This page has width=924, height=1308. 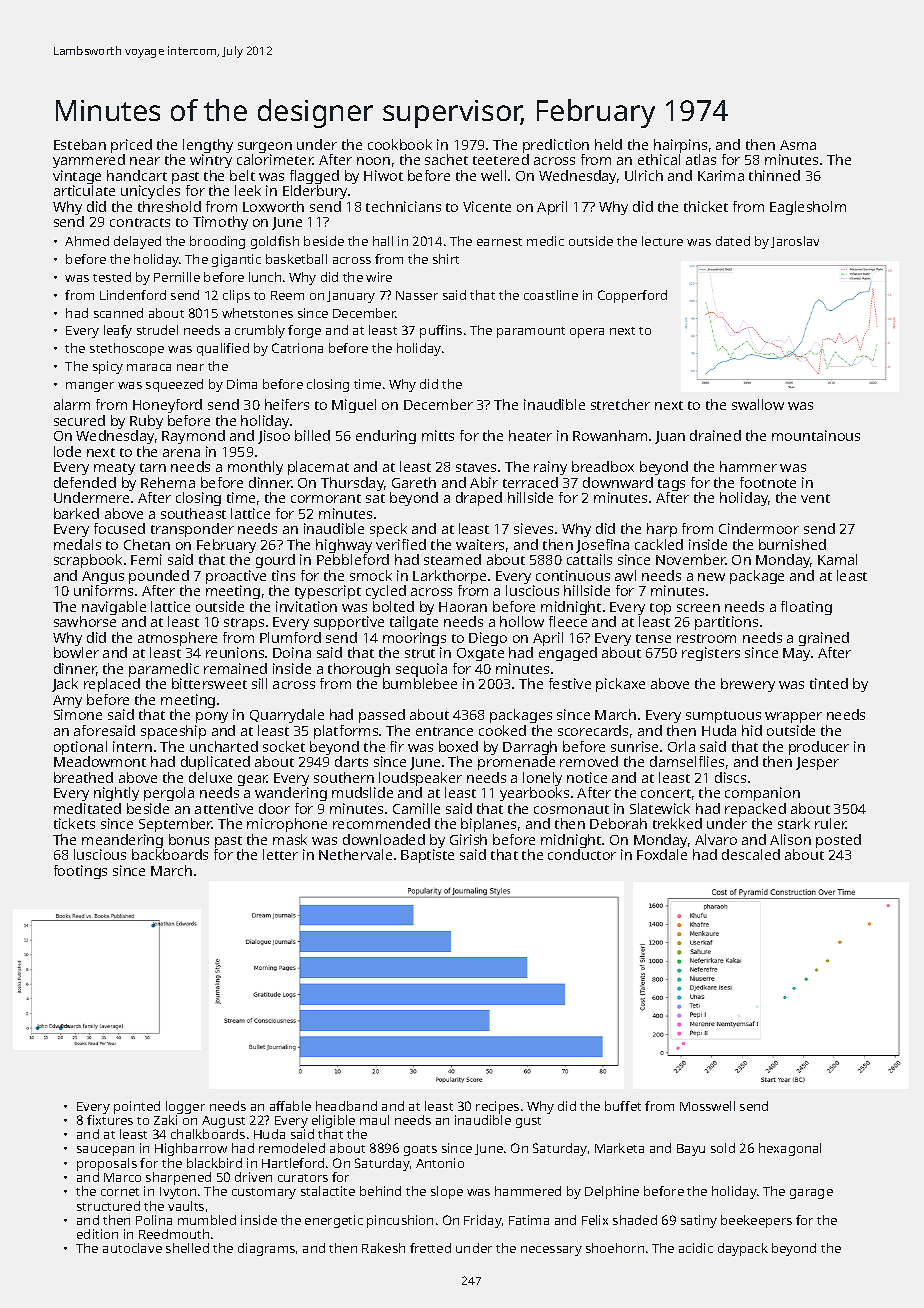 I want to click on stalactite, so click(x=328, y=1191).
